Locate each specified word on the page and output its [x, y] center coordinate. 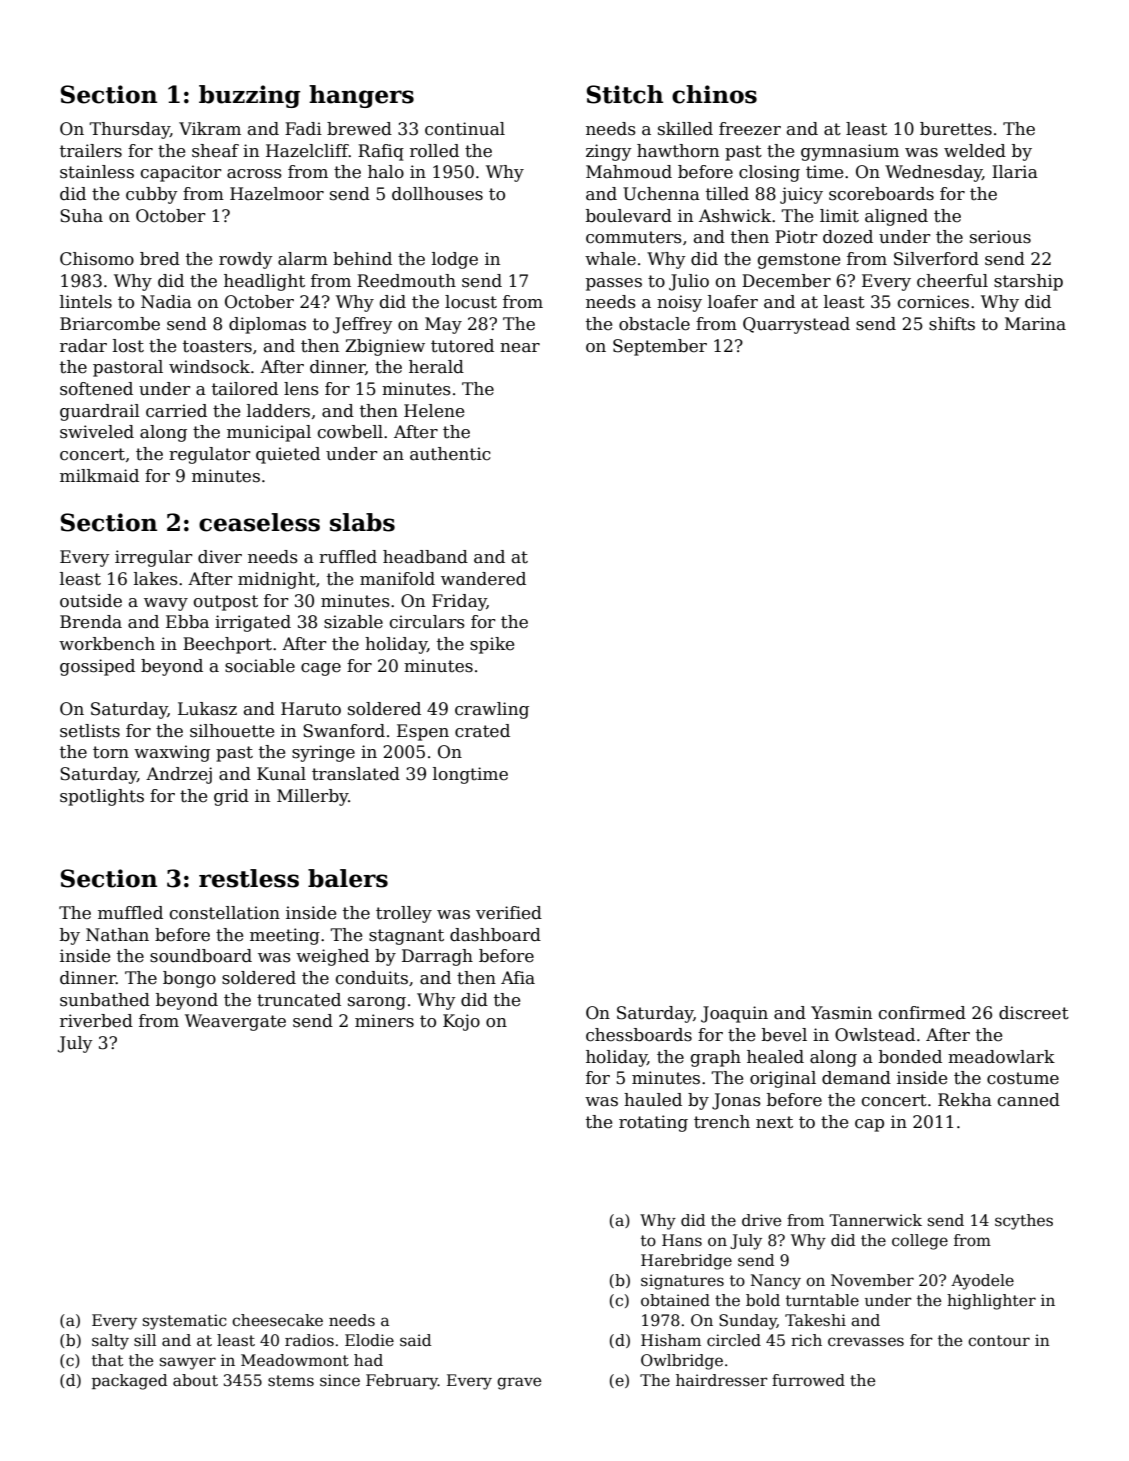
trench [722, 1122]
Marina [1035, 324]
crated [482, 731]
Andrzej [179, 775]
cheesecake [277, 1320]
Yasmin [841, 1013]
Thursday [129, 130]
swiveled [97, 432]
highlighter [991, 1302]
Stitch [625, 94]
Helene [434, 411]
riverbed [96, 1021]
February [402, 1382]
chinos [714, 94]
